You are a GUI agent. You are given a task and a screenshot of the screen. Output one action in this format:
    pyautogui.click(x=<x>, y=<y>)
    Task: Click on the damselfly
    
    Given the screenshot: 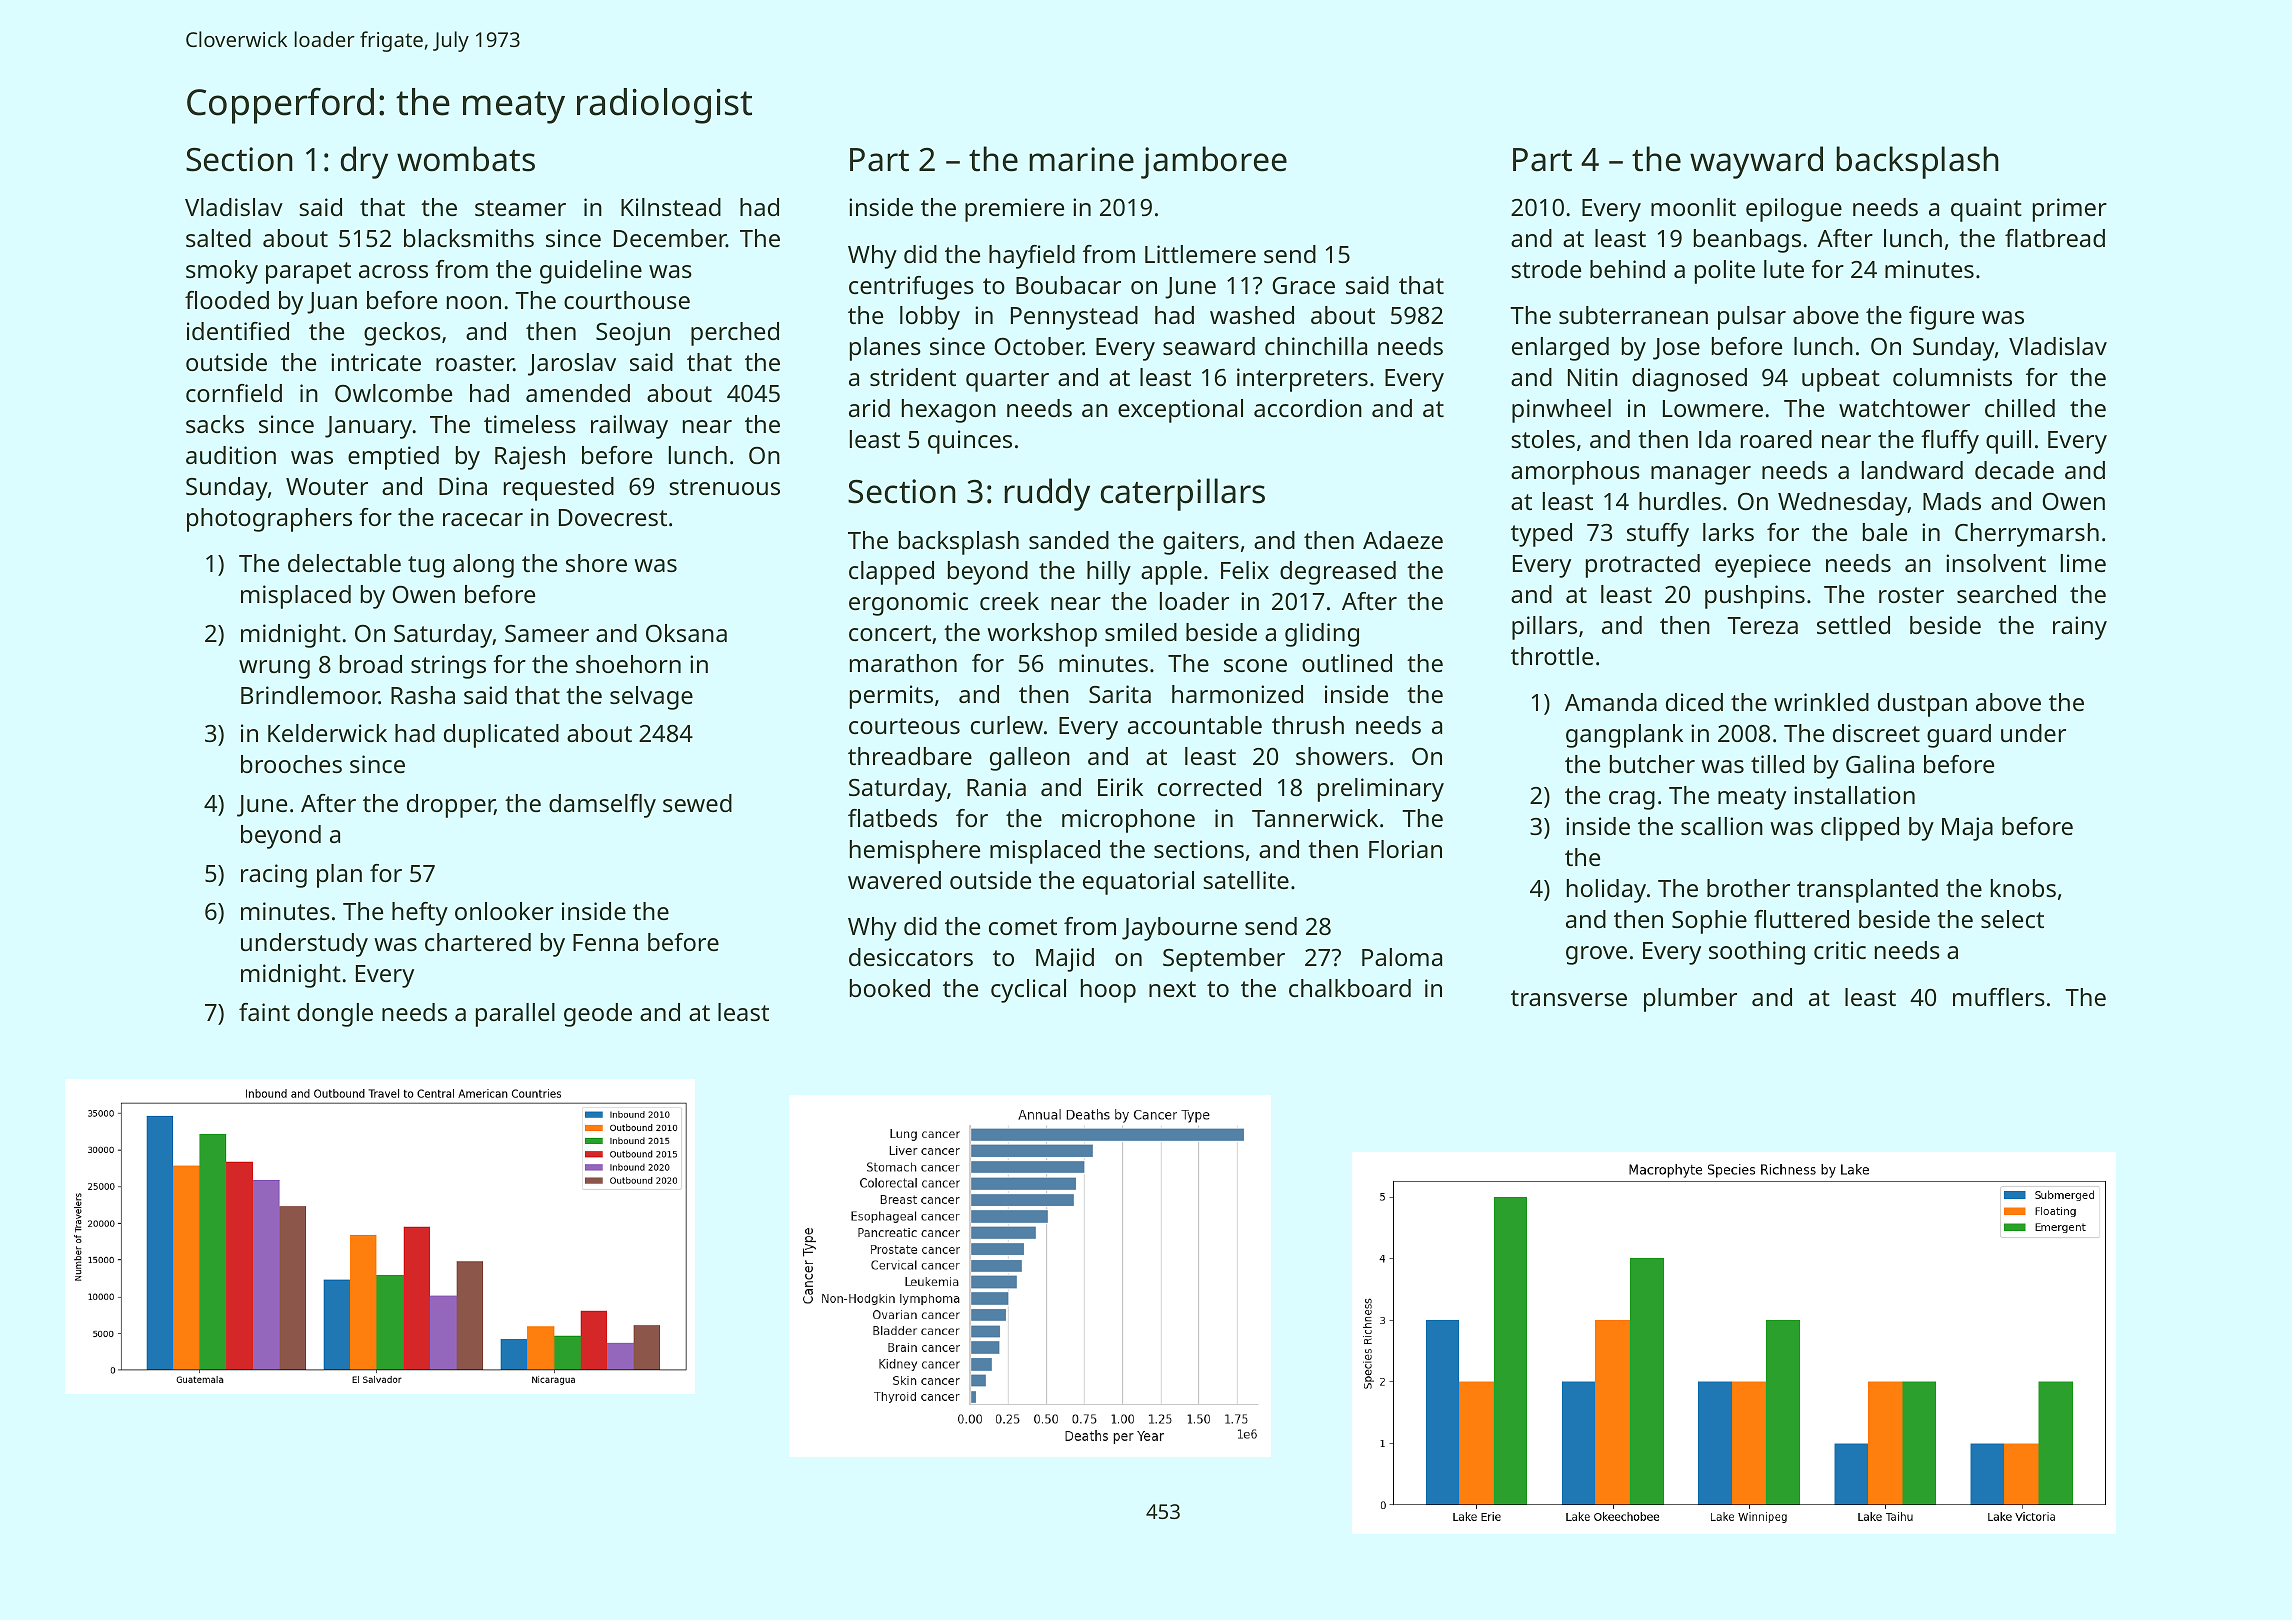 What is the action you would take?
    pyautogui.click(x=602, y=806)
